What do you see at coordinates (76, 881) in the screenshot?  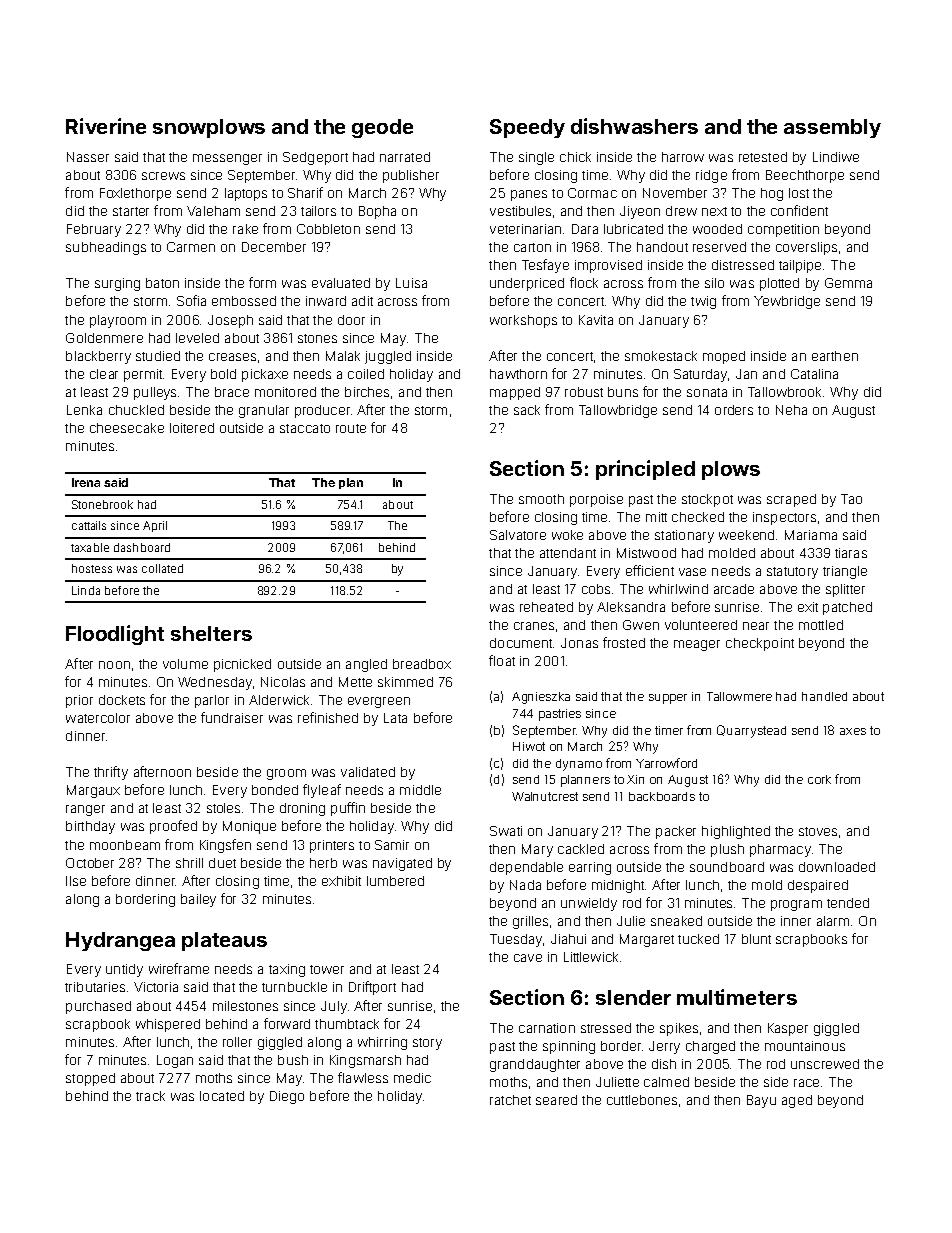 I see `Ilse` at bounding box center [76, 881].
